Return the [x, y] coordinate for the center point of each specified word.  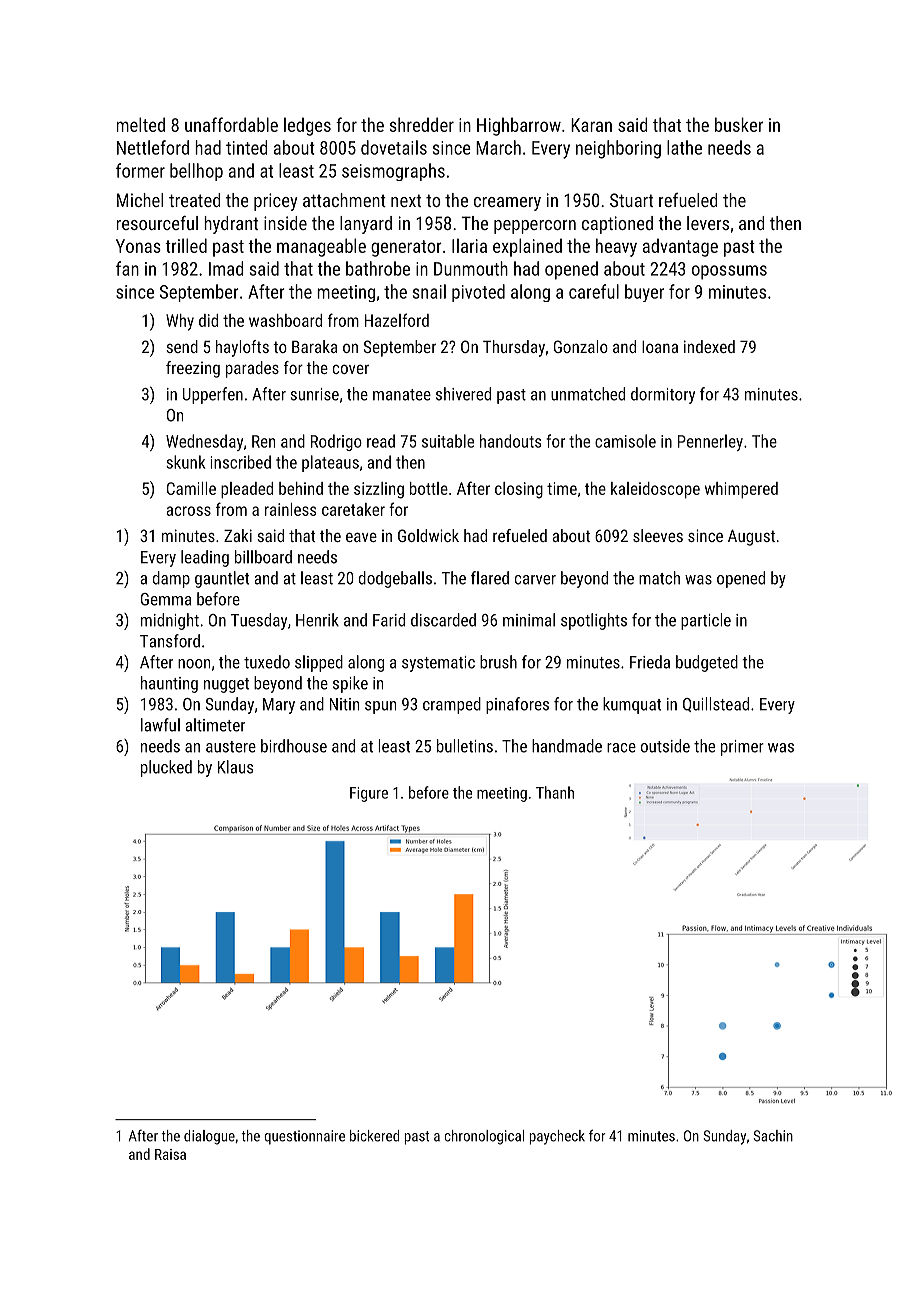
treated [195, 200]
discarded [443, 620]
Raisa [170, 1154]
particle [706, 621]
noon [194, 664]
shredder [422, 124]
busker [739, 124]
